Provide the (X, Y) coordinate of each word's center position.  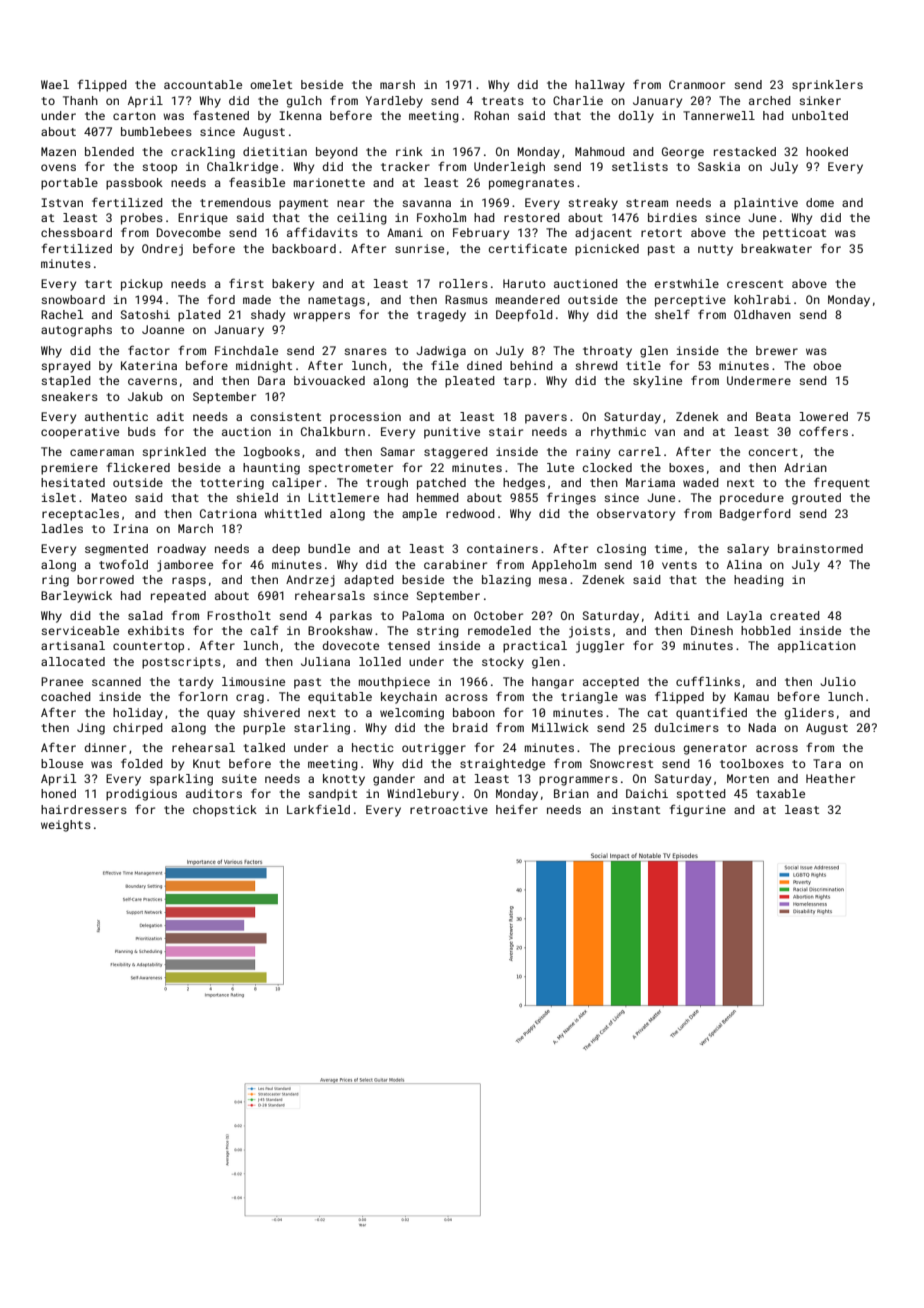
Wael (55, 84)
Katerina (149, 365)
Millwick (560, 727)
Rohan (491, 115)
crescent (755, 284)
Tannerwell (719, 115)
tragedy (441, 316)
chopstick (225, 811)
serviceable (80, 630)
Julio (838, 681)
